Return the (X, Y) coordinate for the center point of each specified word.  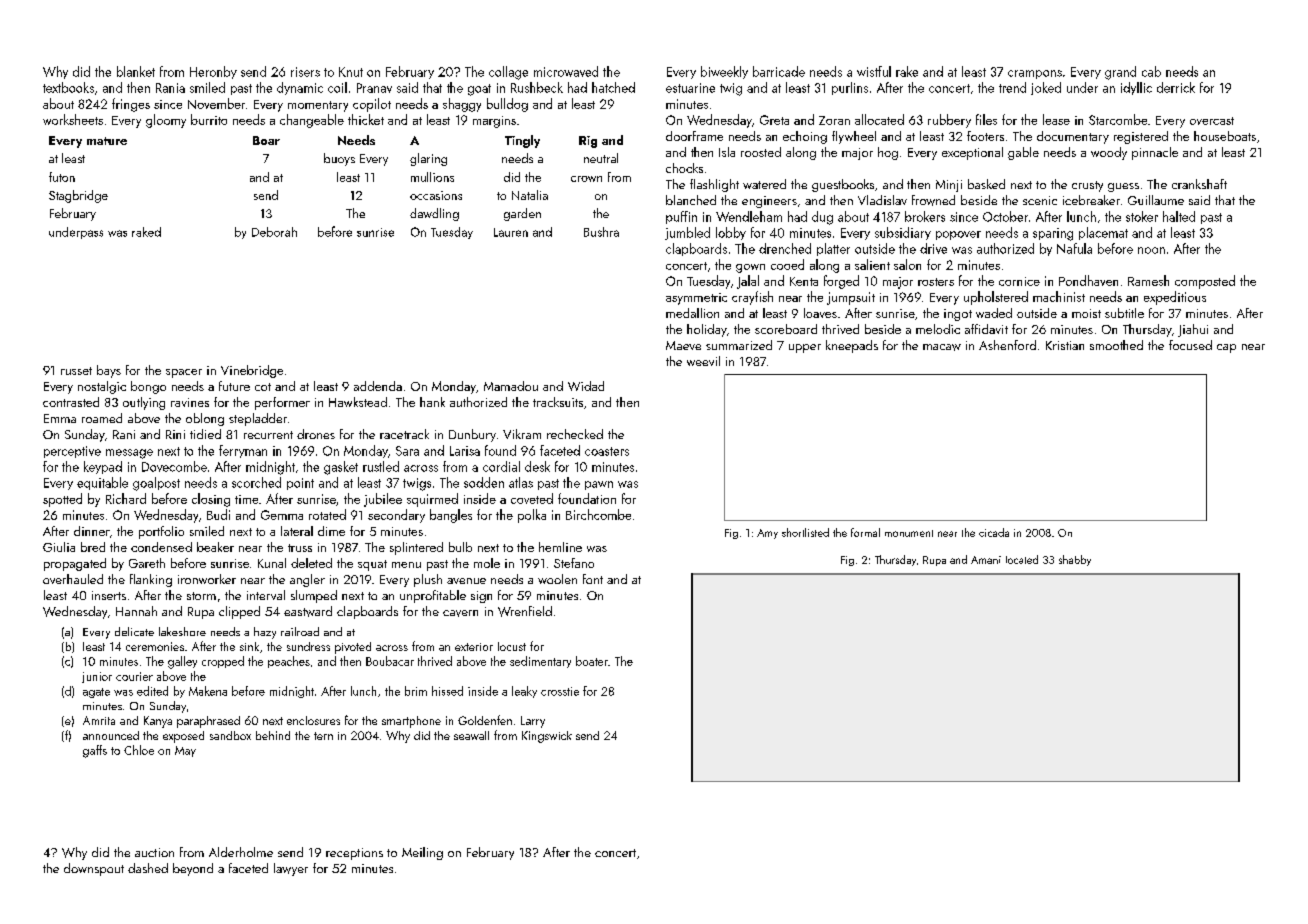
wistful (874, 71)
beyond (193, 869)
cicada (994, 532)
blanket (136, 71)
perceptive (72, 452)
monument (909, 533)
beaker (215, 547)
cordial (501, 466)
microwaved (566, 71)
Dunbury (472, 435)
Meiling (422, 853)
